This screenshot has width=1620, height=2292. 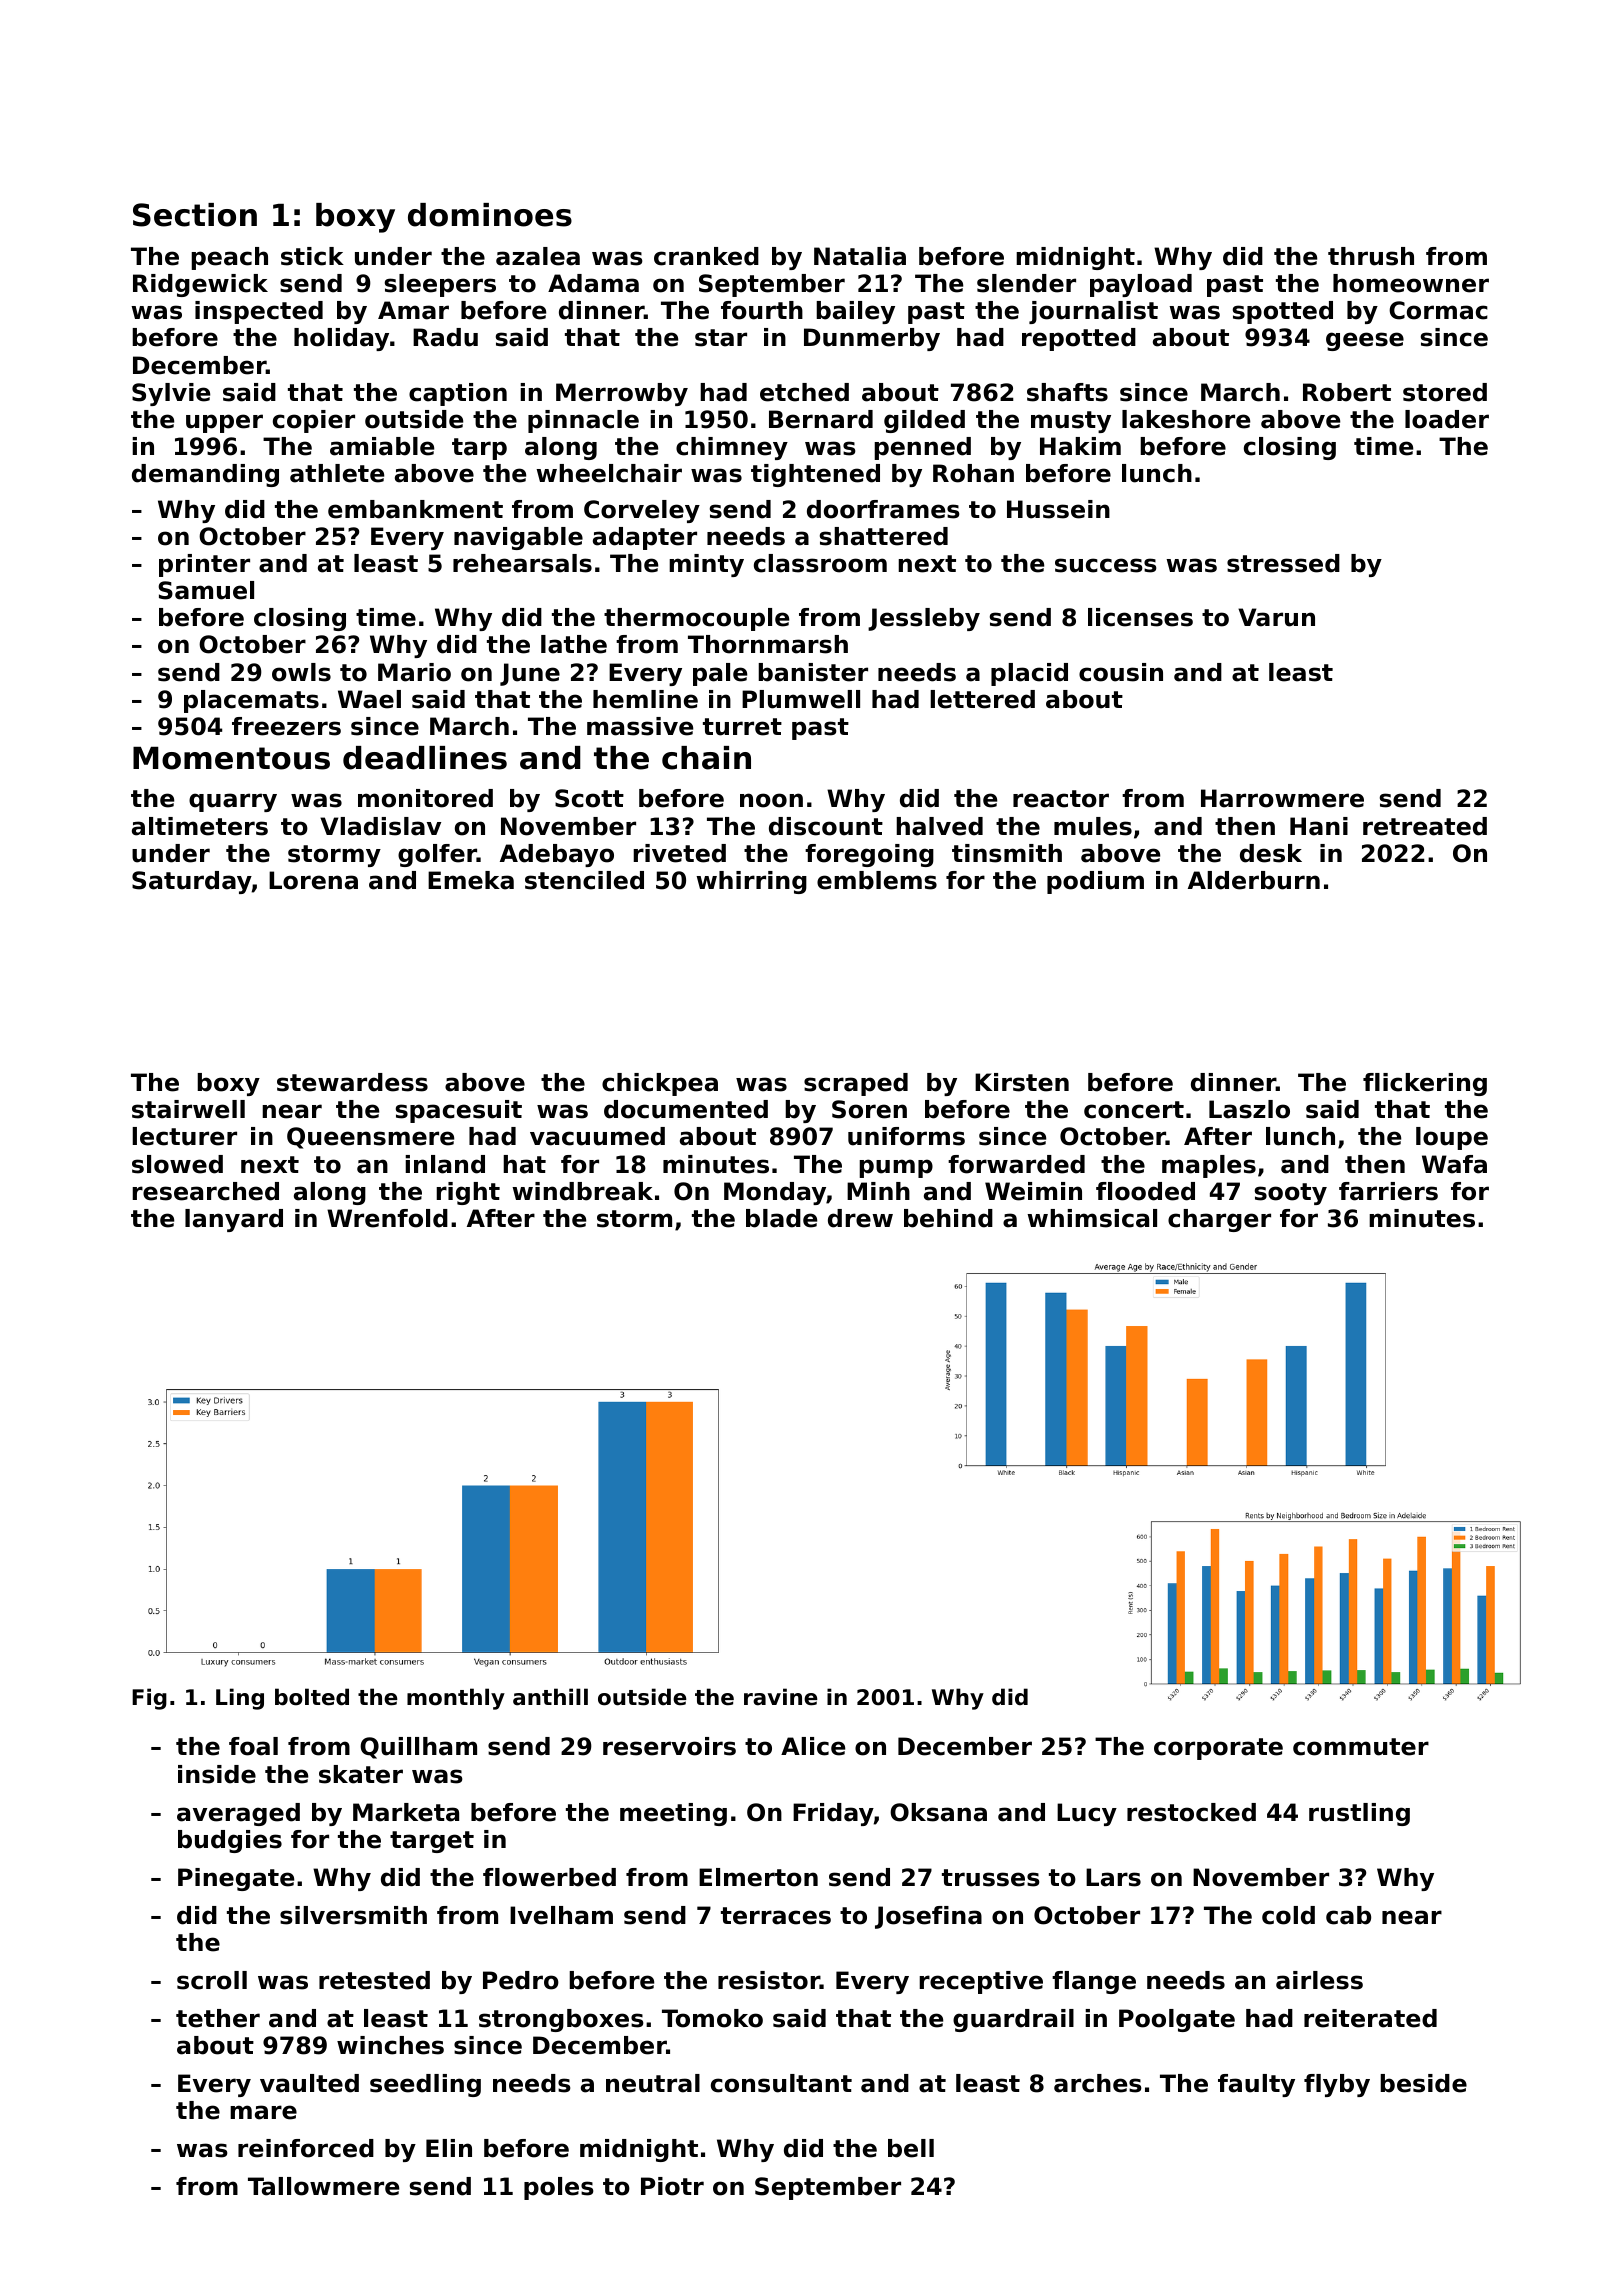 What do you see at coordinates (387, 1218) in the screenshot?
I see `Wrenfold` at bounding box center [387, 1218].
